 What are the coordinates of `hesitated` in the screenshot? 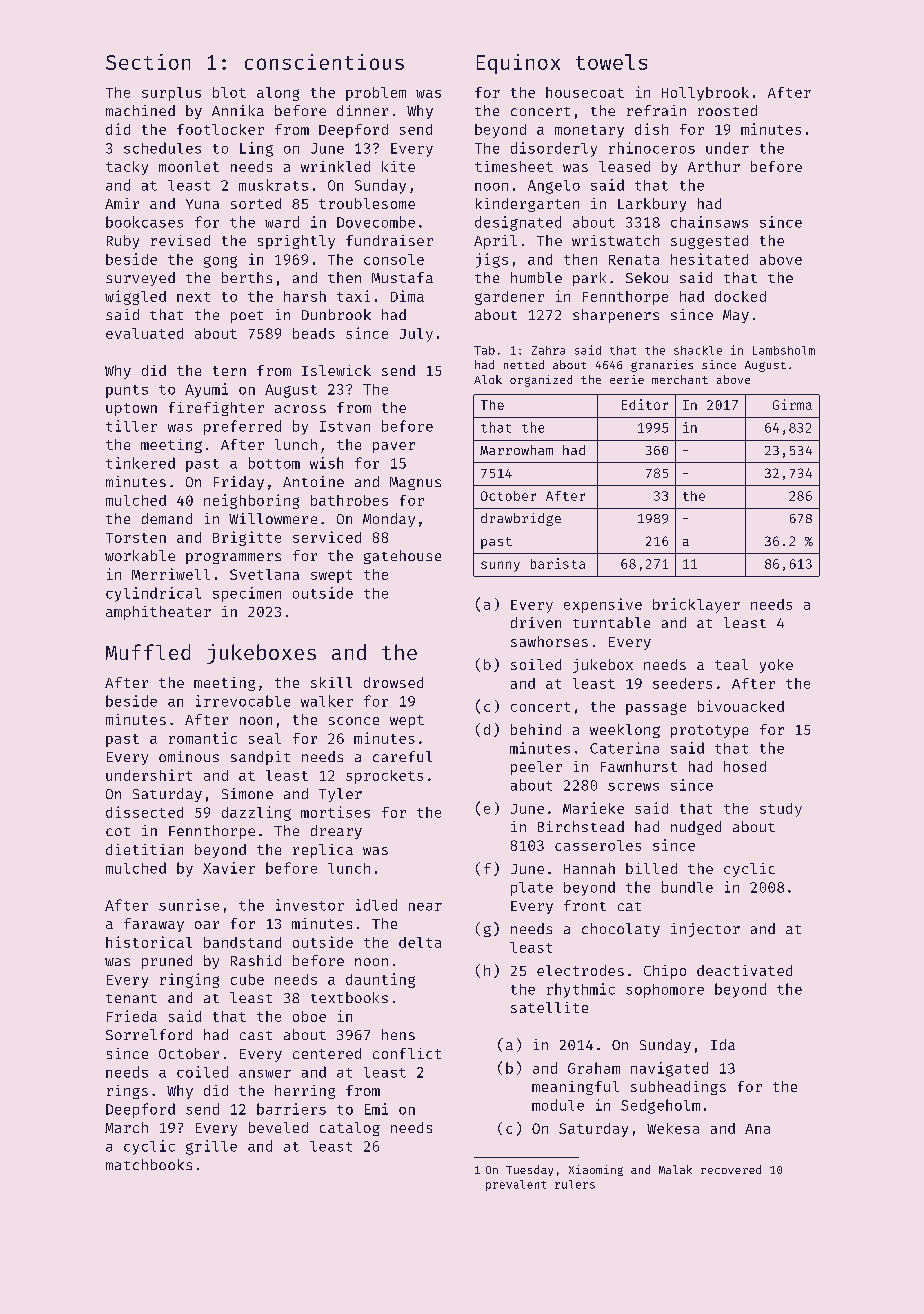 It's located at (709, 259).
